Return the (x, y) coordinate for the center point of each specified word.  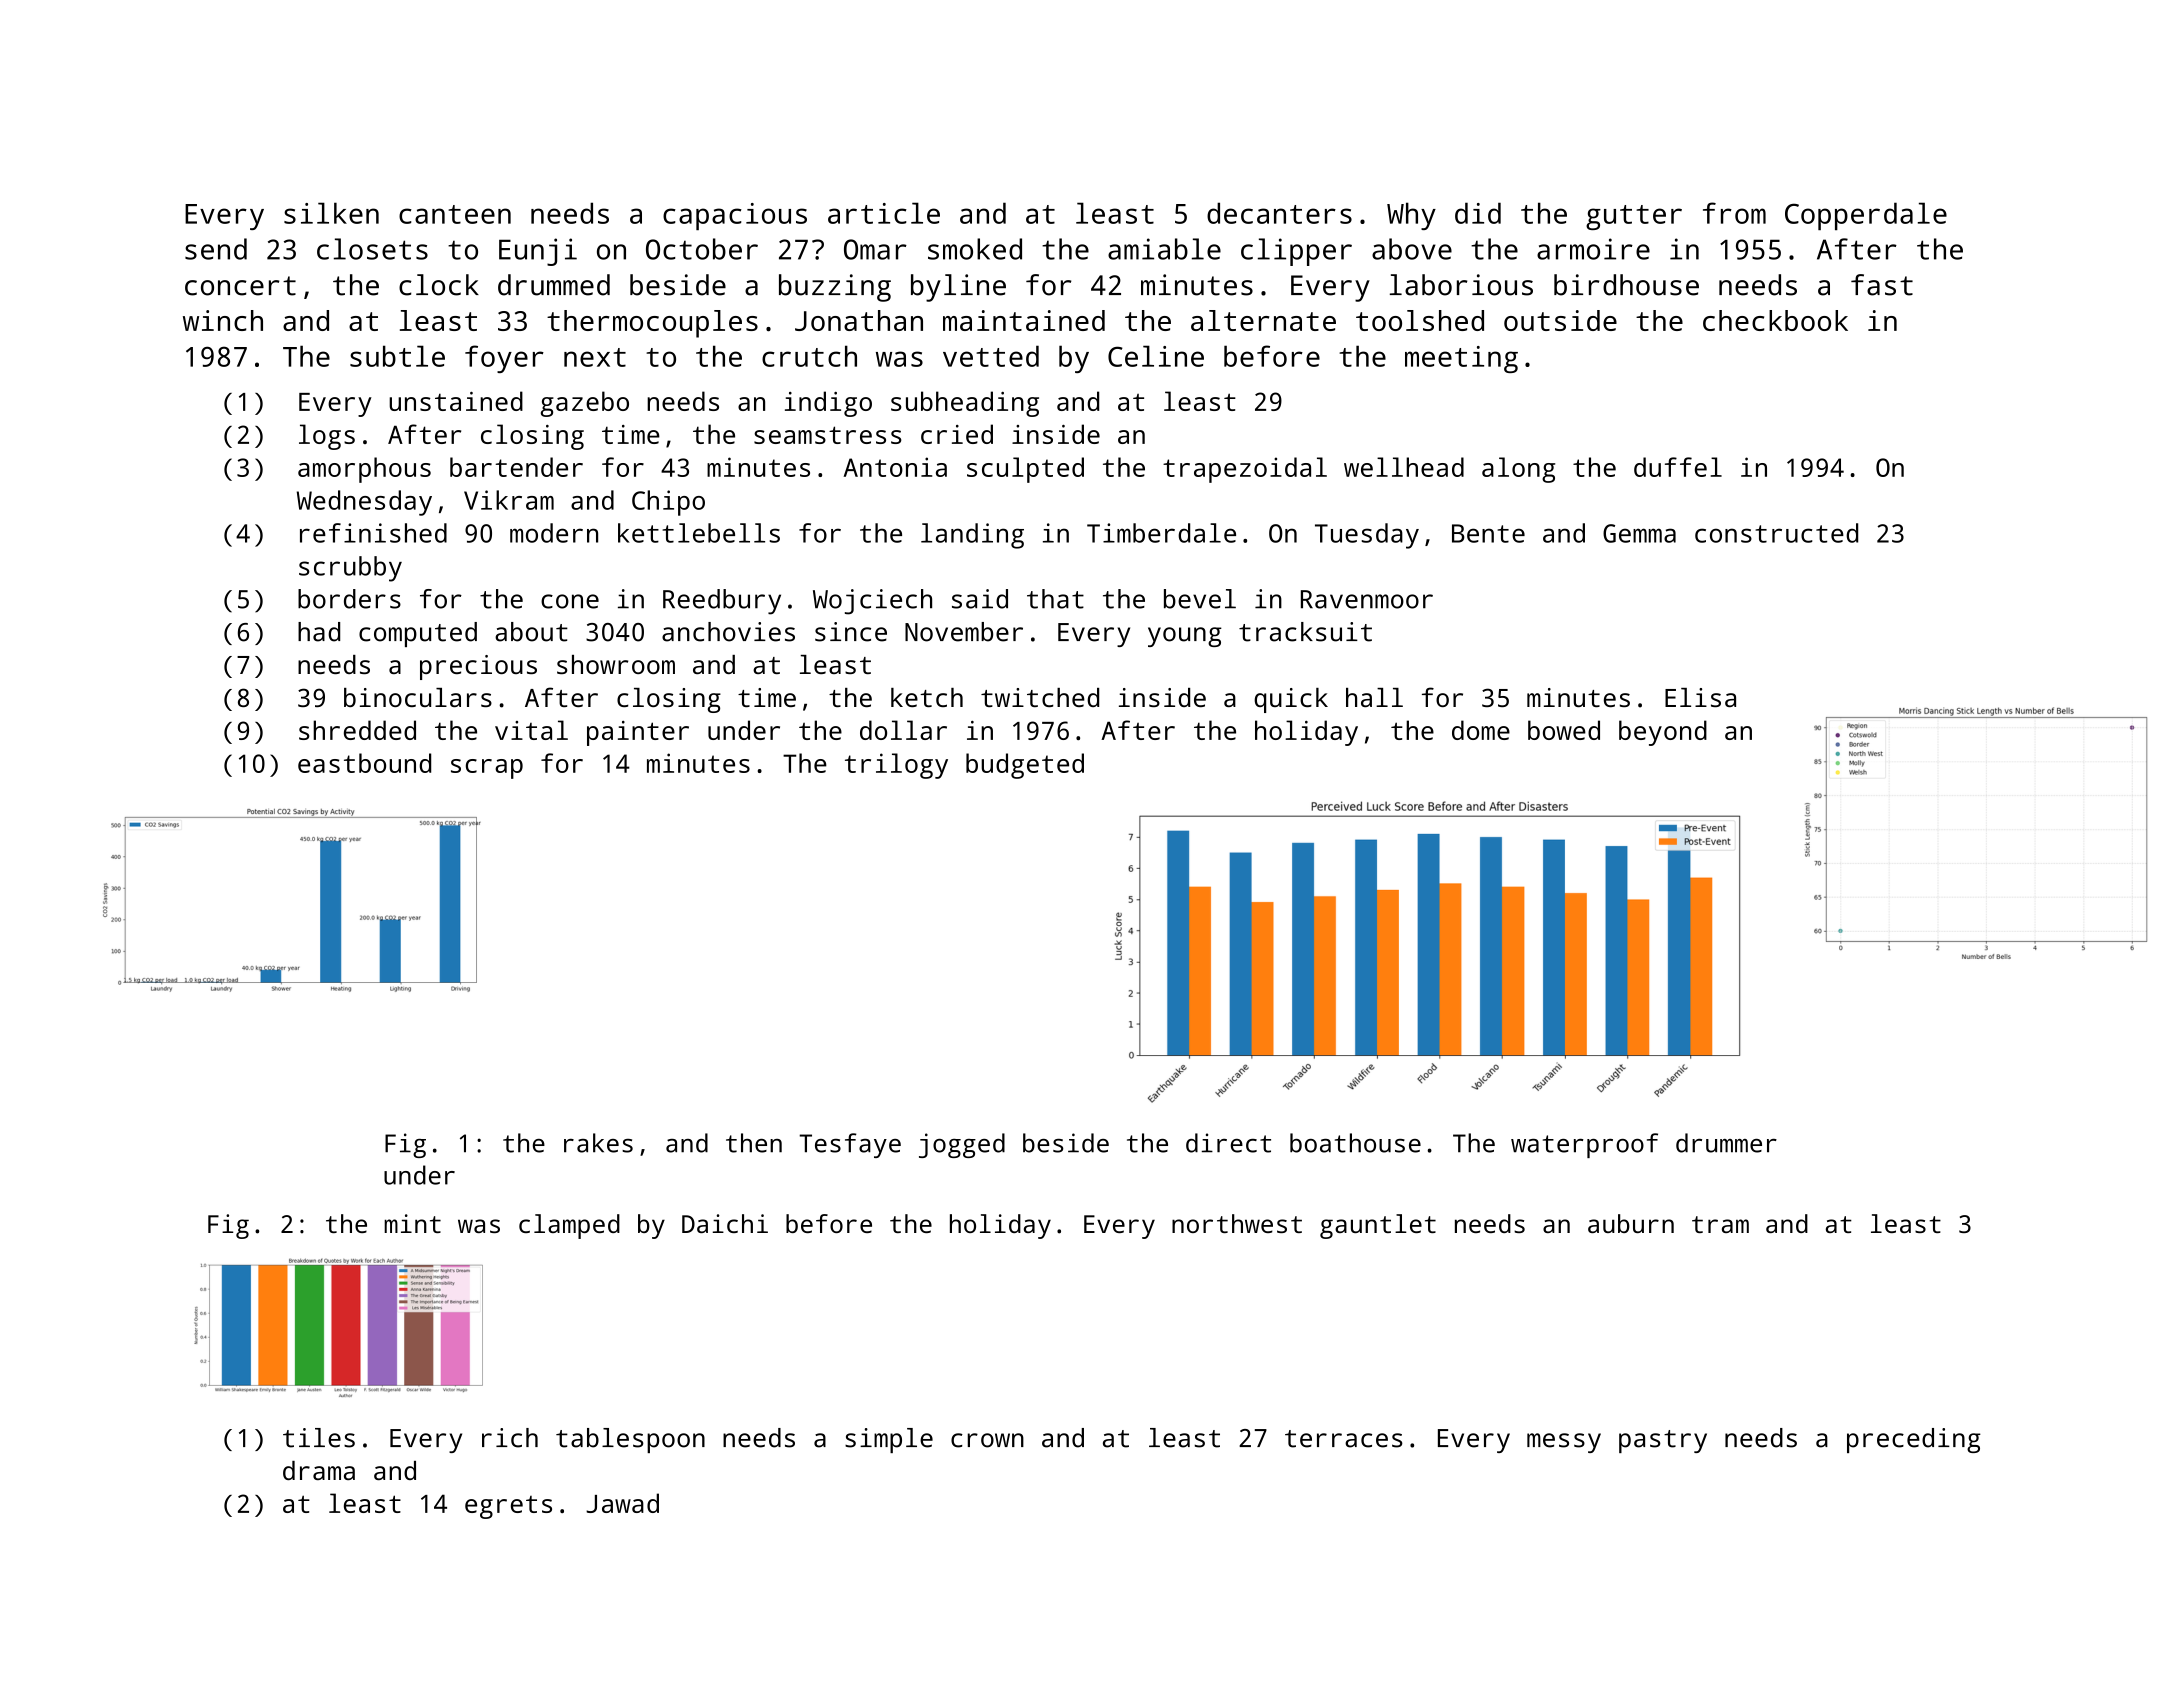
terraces (1344, 1439)
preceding (1914, 1440)
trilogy (896, 766)
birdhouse (1626, 285)
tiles (319, 1438)
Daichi (725, 1223)
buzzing (835, 288)
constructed (1776, 533)
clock (439, 285)
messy (1564, 1443)
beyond (1663, 733)
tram (1720, 1224)
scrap (487, 769)
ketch (927, 697)
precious (478, 667)
